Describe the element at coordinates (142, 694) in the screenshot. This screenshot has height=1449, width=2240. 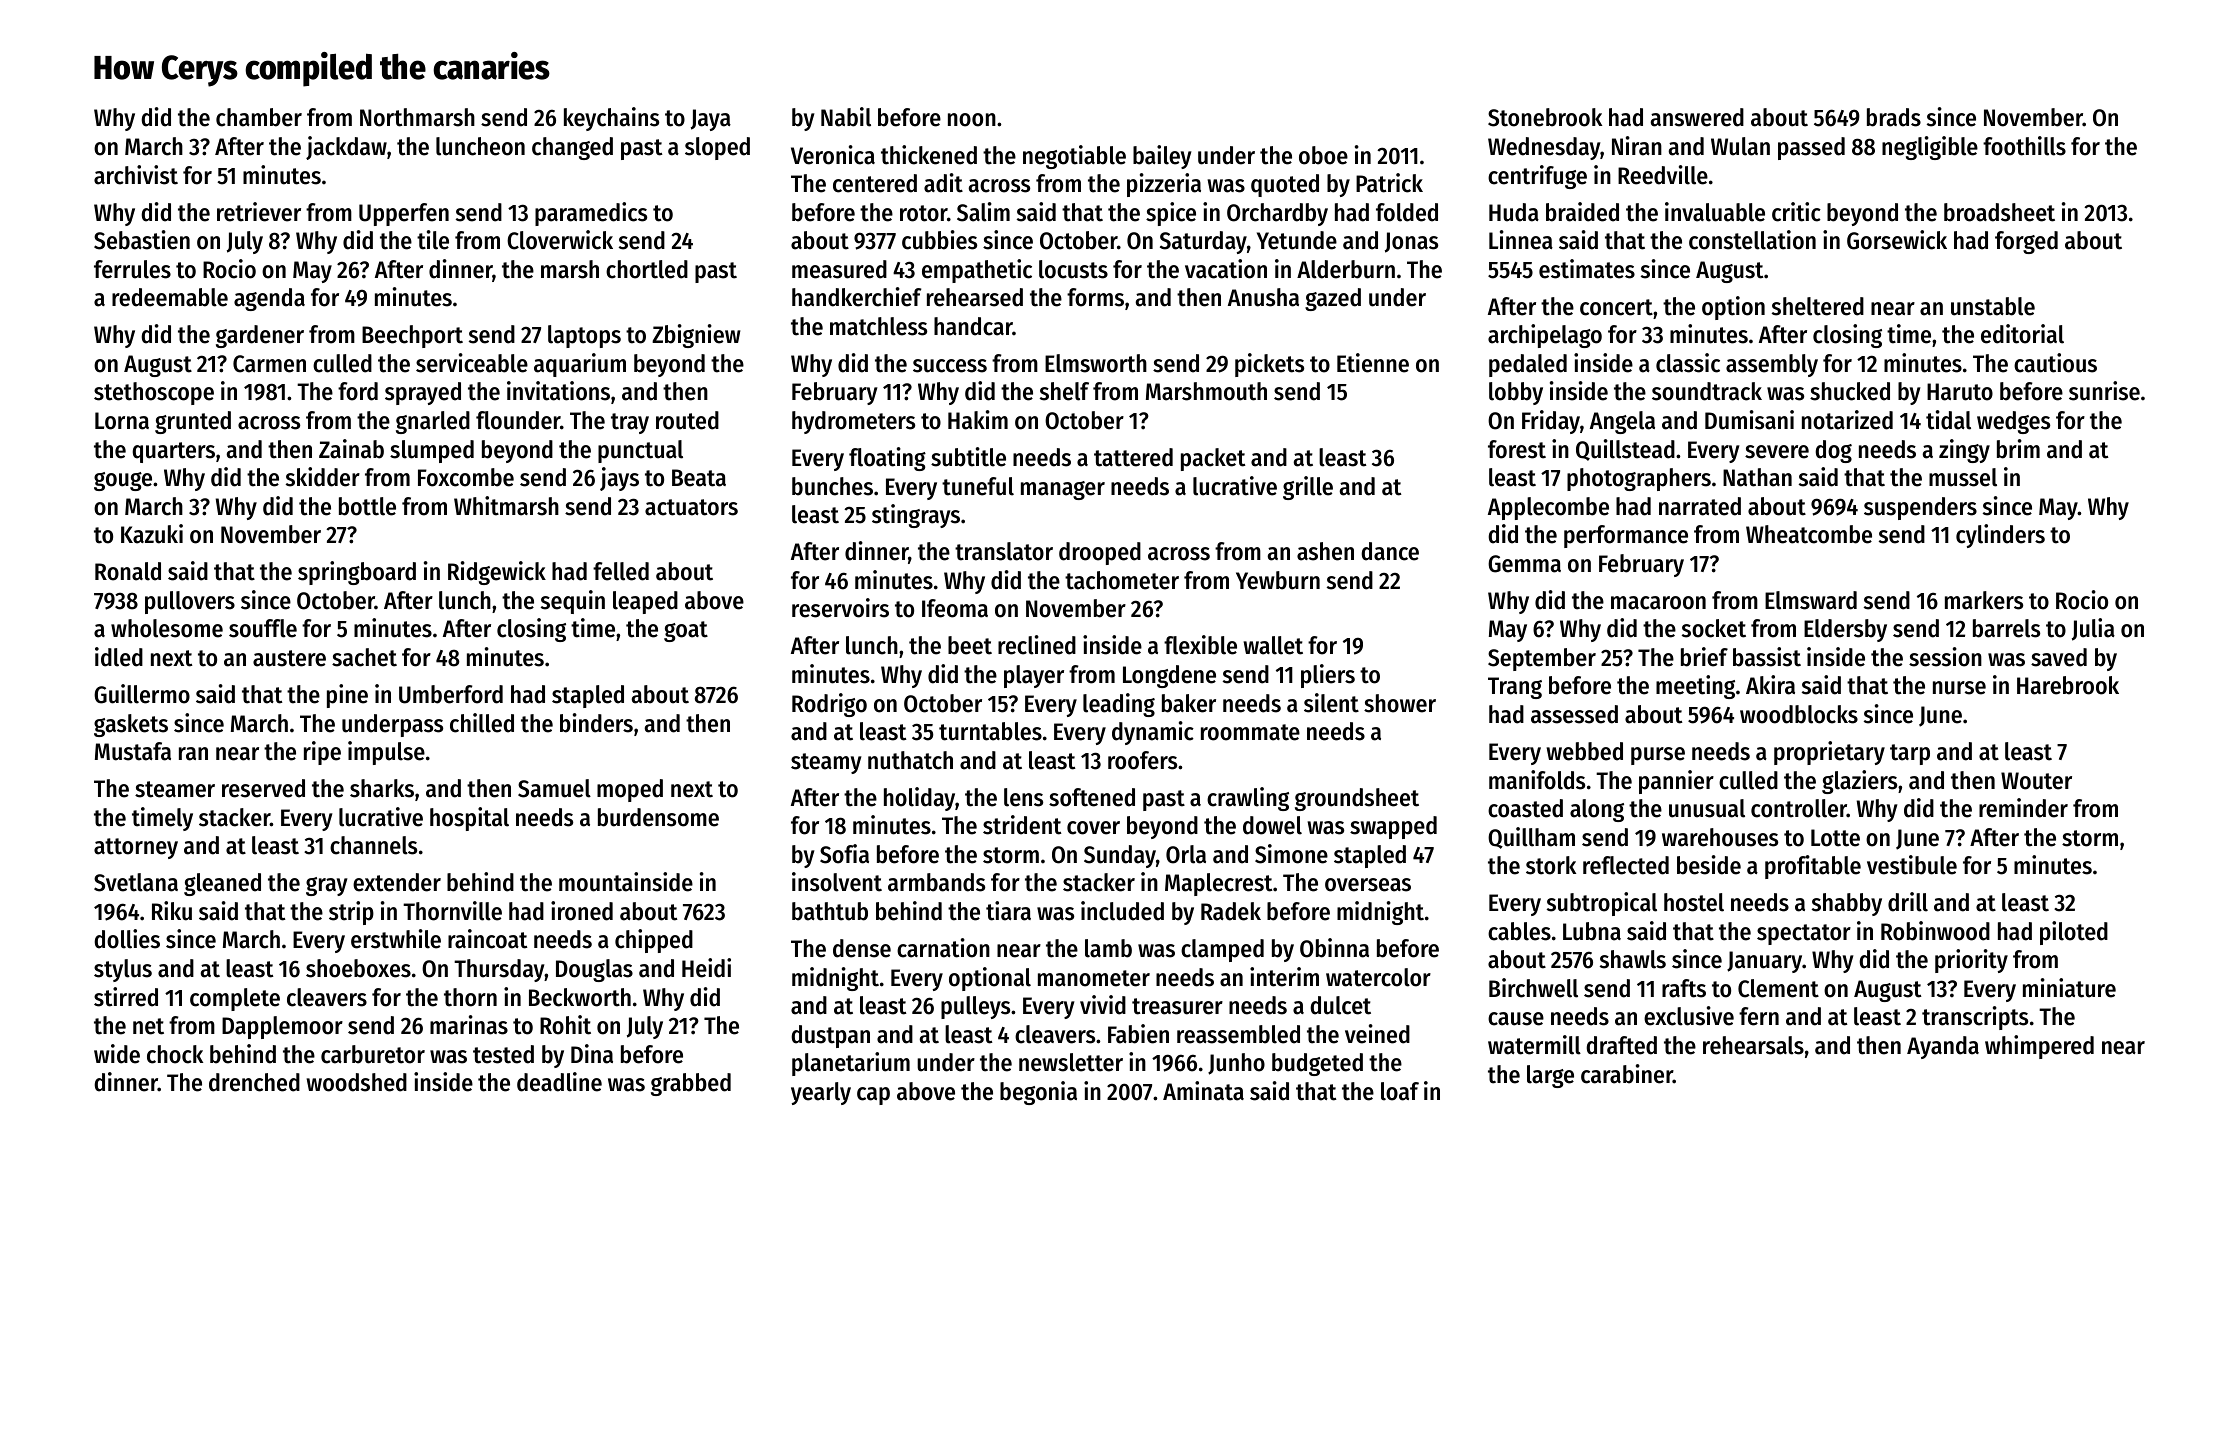
I see `Guillermo` at that location.
